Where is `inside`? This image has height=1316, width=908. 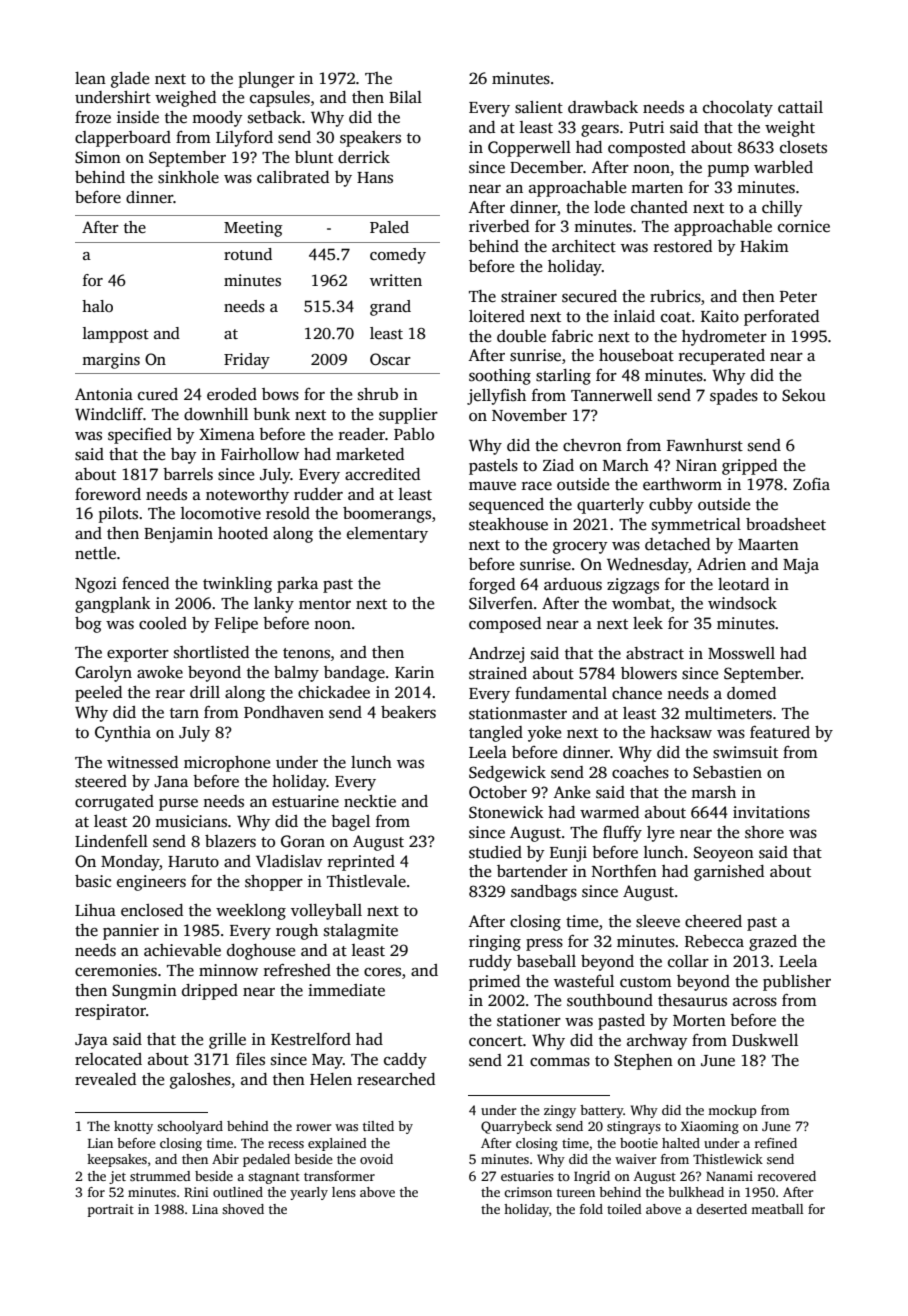
inside is located at coordinates (138, 117).
